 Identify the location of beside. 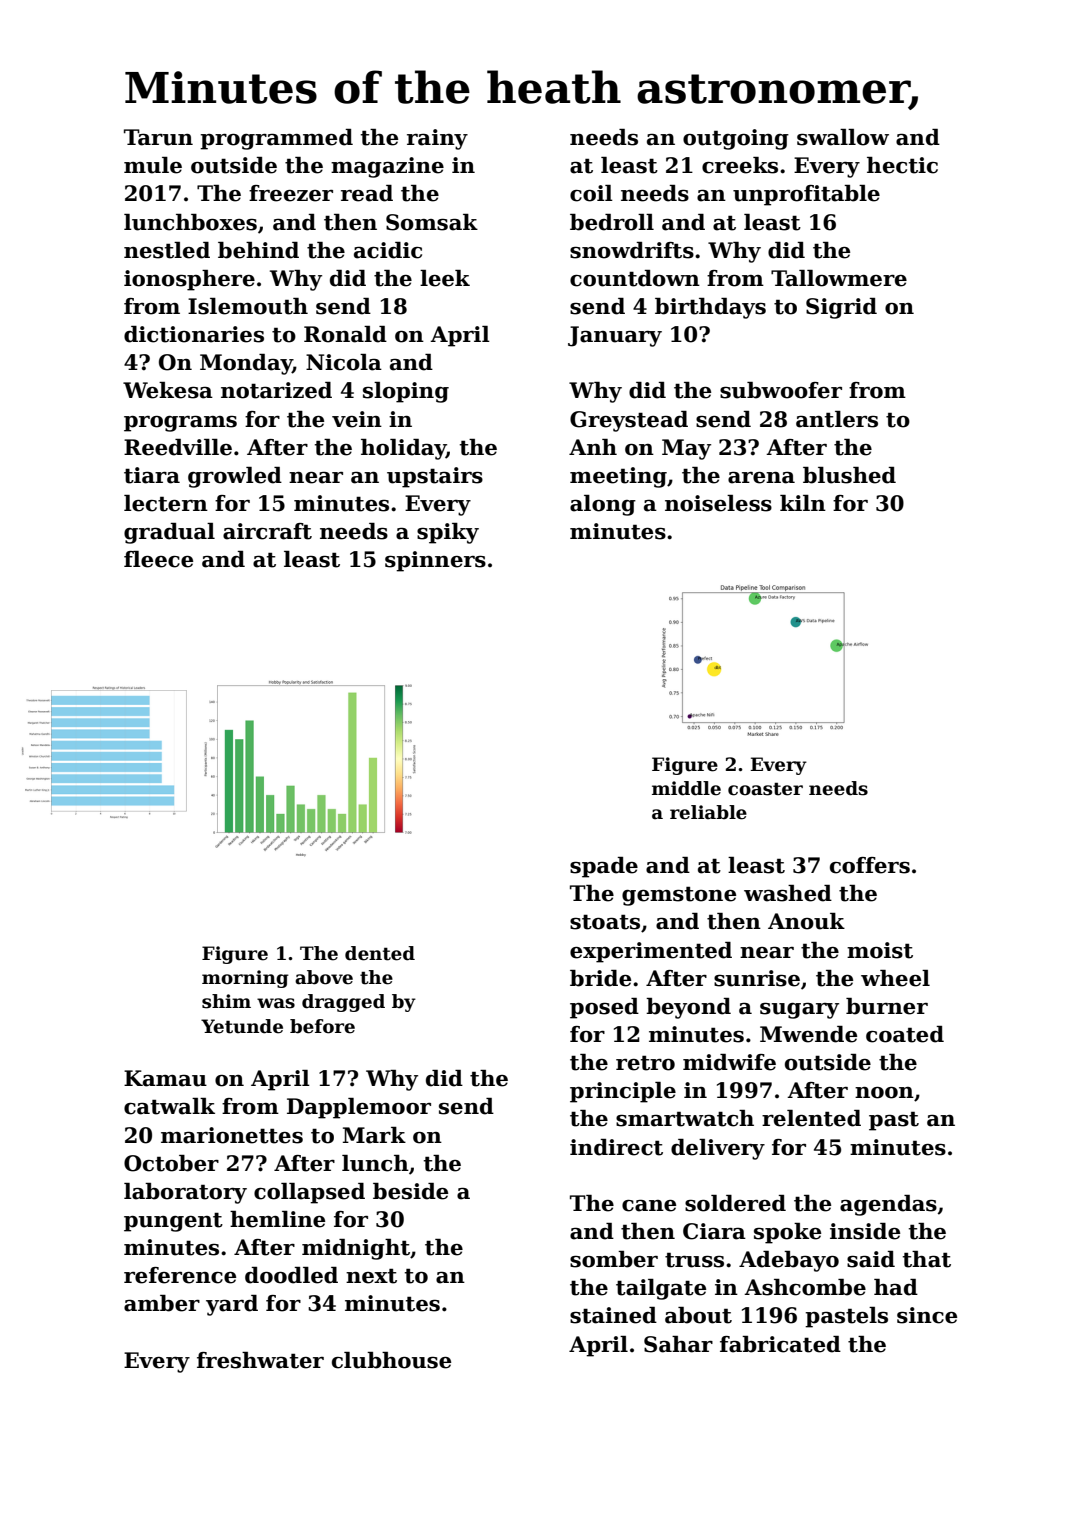
(410, 1191).
